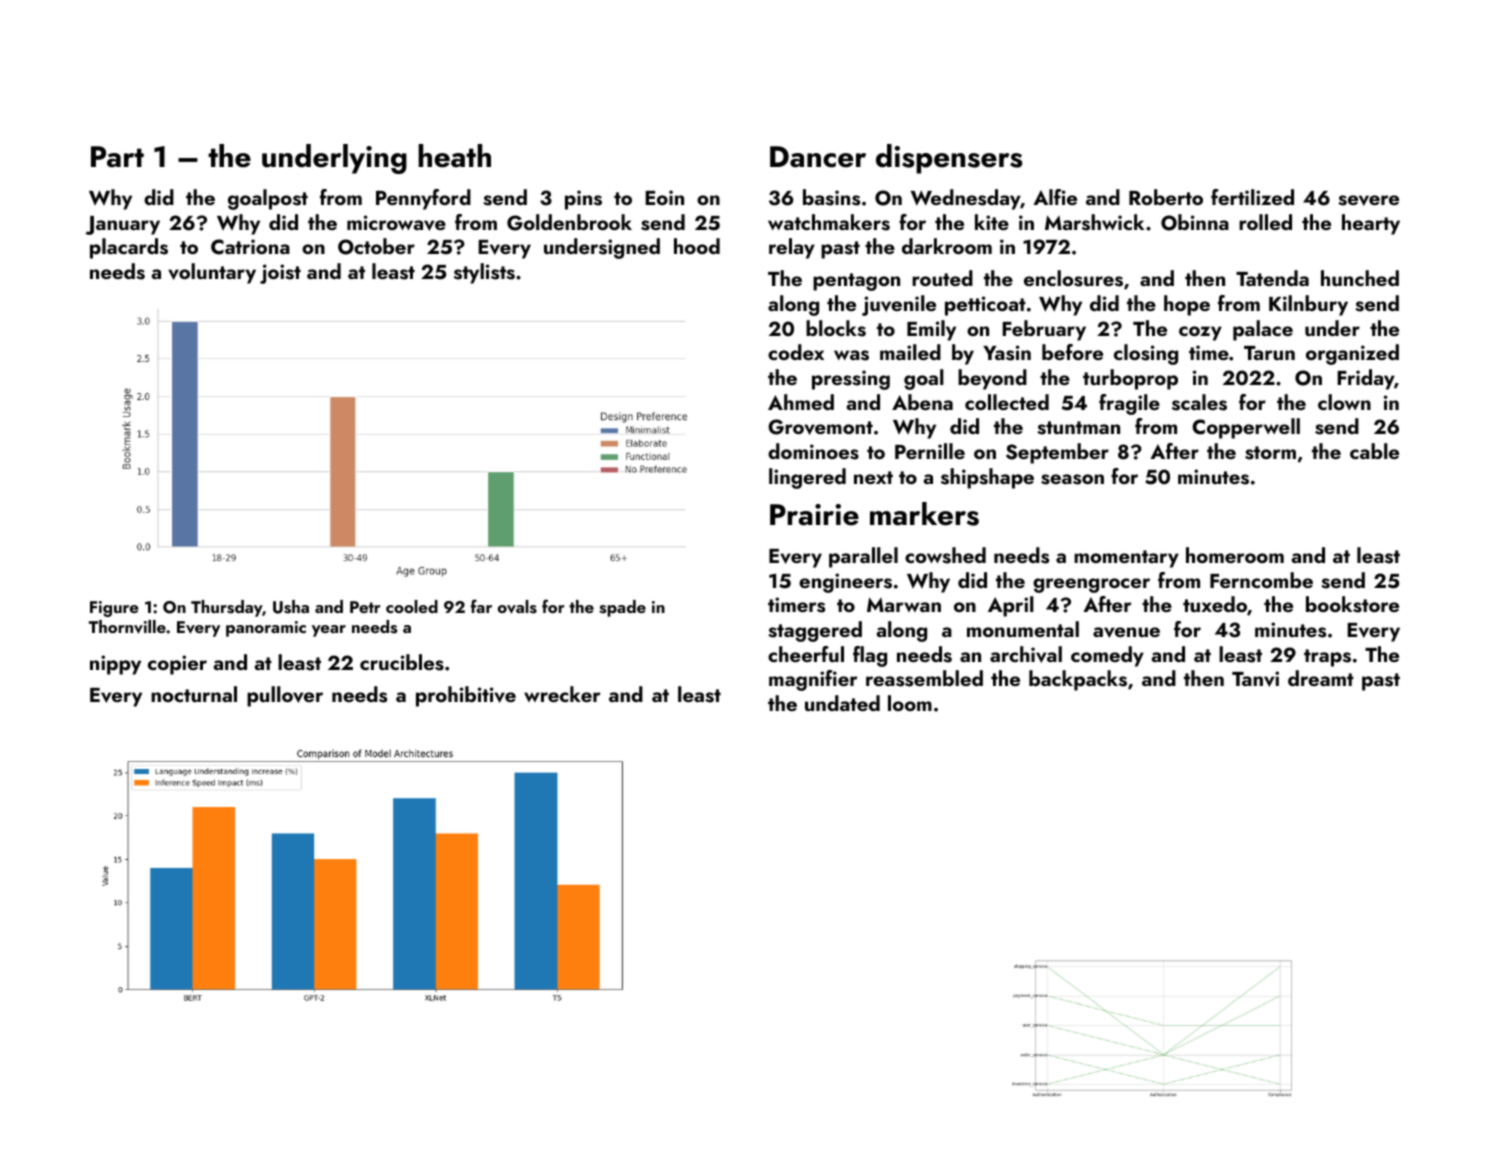  What do you see at coordinates (569, 222) in the document?
I see `Goldenbrook` at bounding box center [569, 222].
